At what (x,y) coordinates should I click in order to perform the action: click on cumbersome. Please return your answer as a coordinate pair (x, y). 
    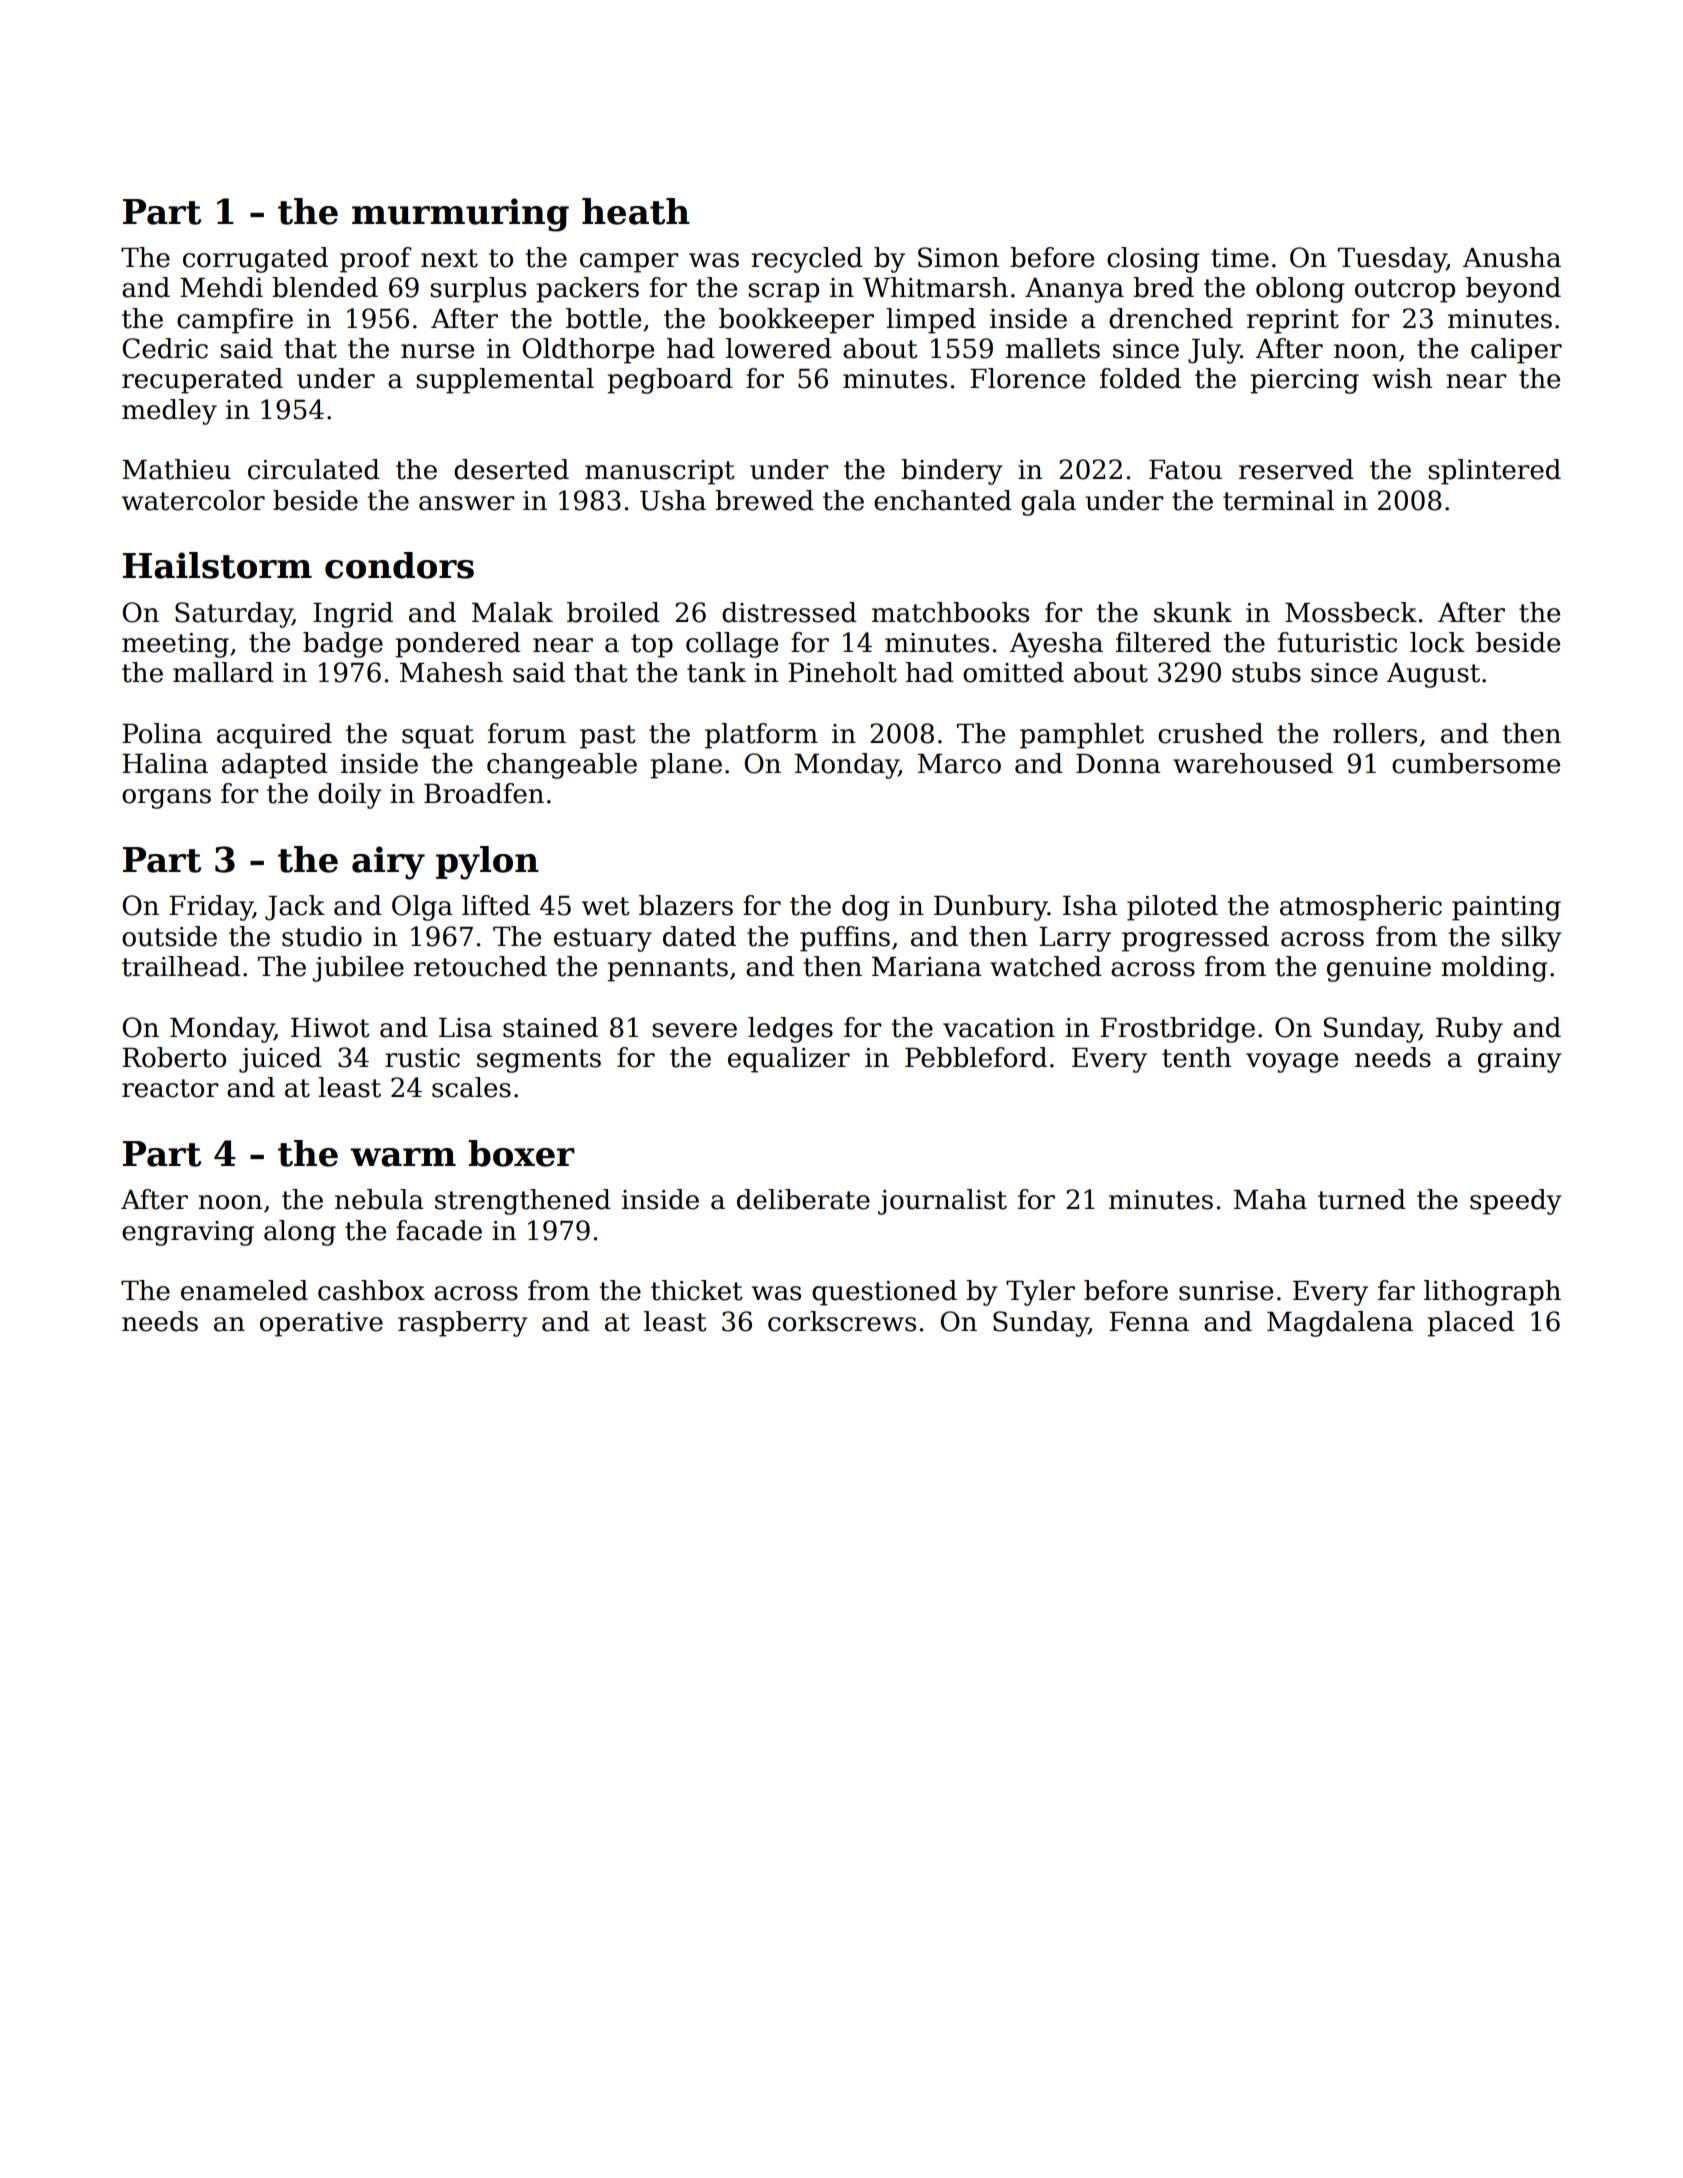
    Looking at the image, I should click on (1476, 763).
